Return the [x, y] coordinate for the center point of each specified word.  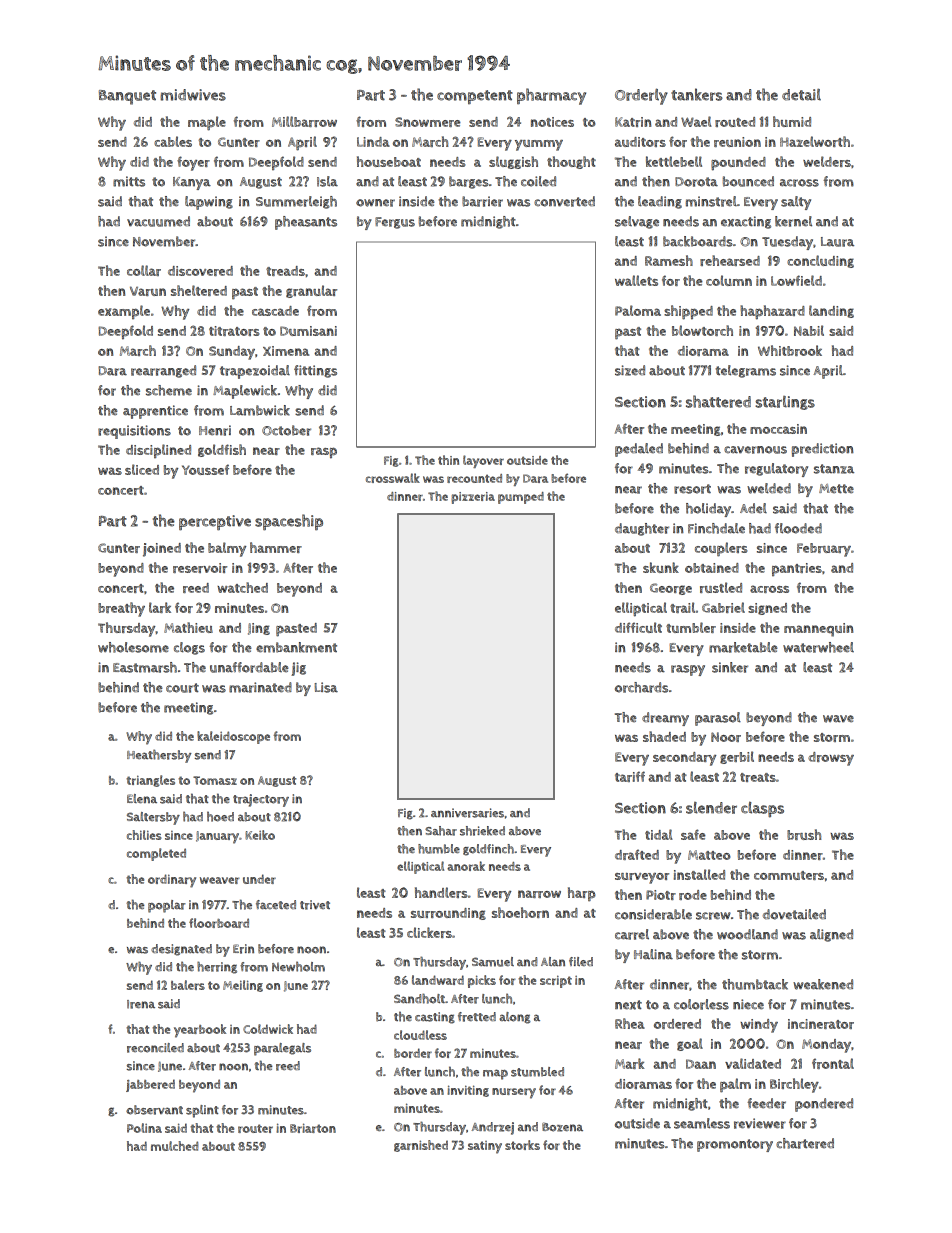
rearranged [163, 371]
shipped [688, 312]
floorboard [219, 923]
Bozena [562, 1127]
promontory [735, 1145]
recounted [474, 478]
